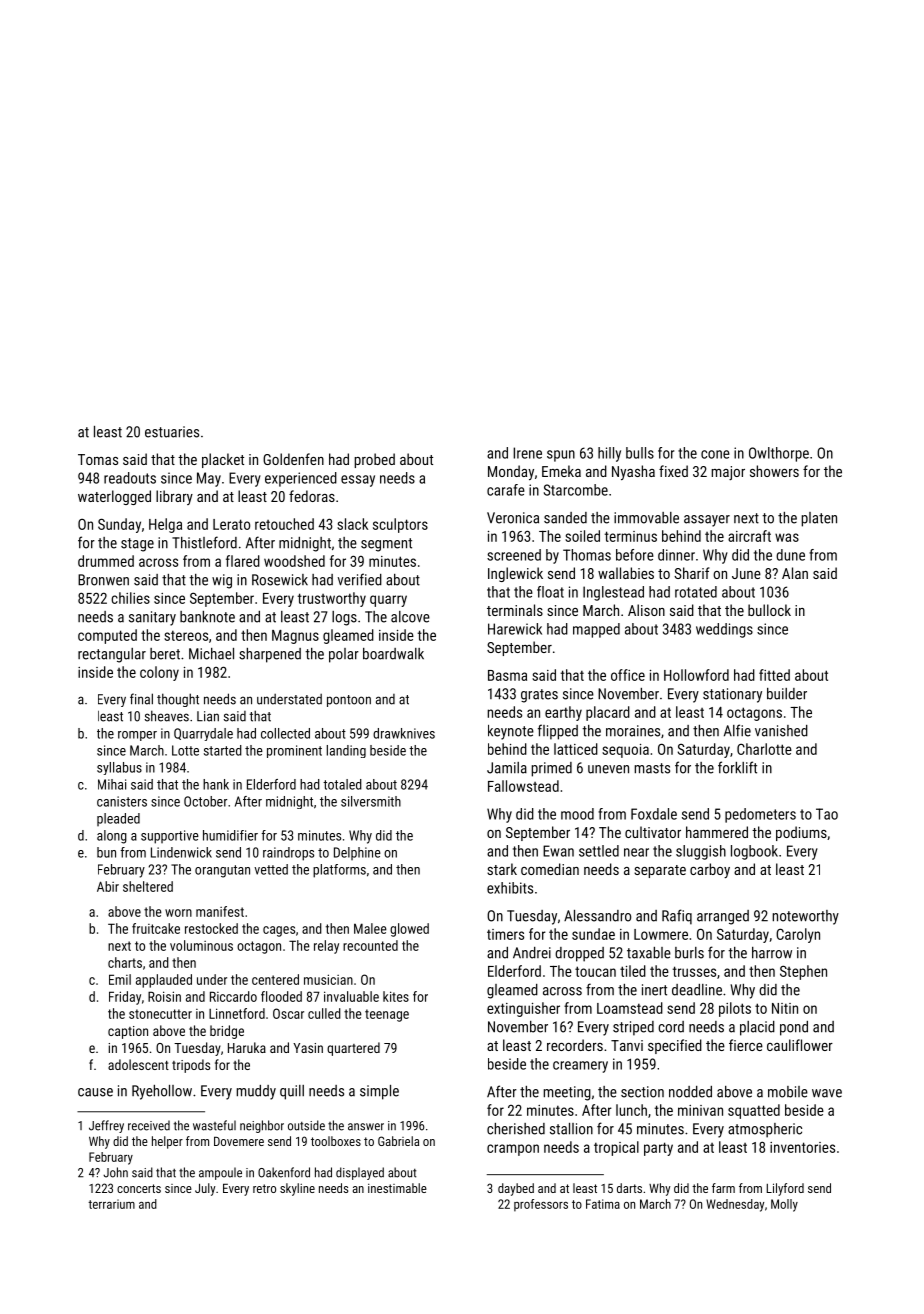 Image resolution: width=924 pixels, height=1314 pixels. I want to click on drawknives, so click(404, 733).
